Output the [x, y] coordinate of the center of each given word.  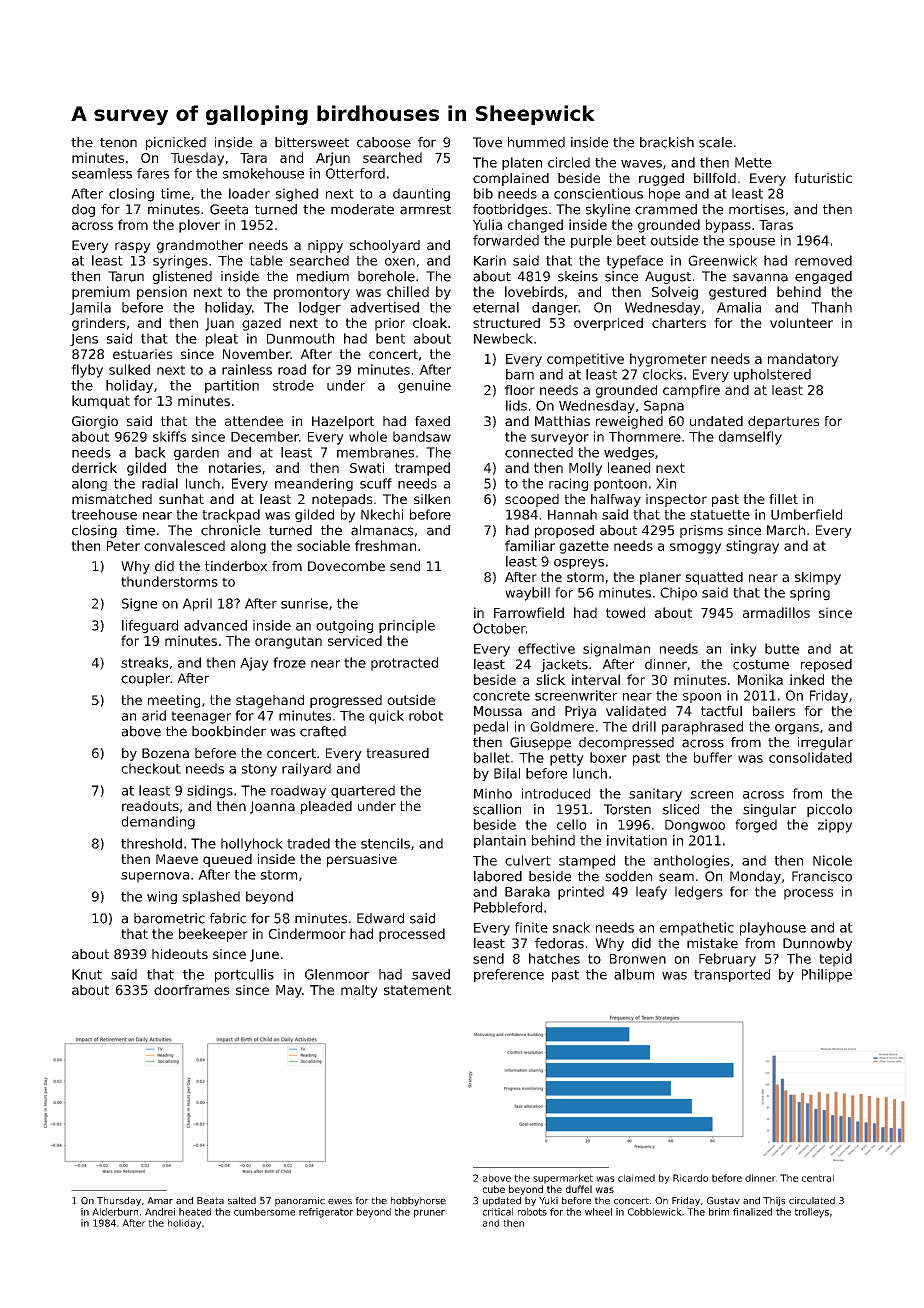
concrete [501, 696]
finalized [752, 1212]
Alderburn [115, 1212]
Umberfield [806, 514]
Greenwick [722, 260]
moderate [362, 209]
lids [516, 405]
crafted [323, 731]
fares [153, 173]
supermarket [563, 1179]
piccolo [829, 810]
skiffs [169, 436]
